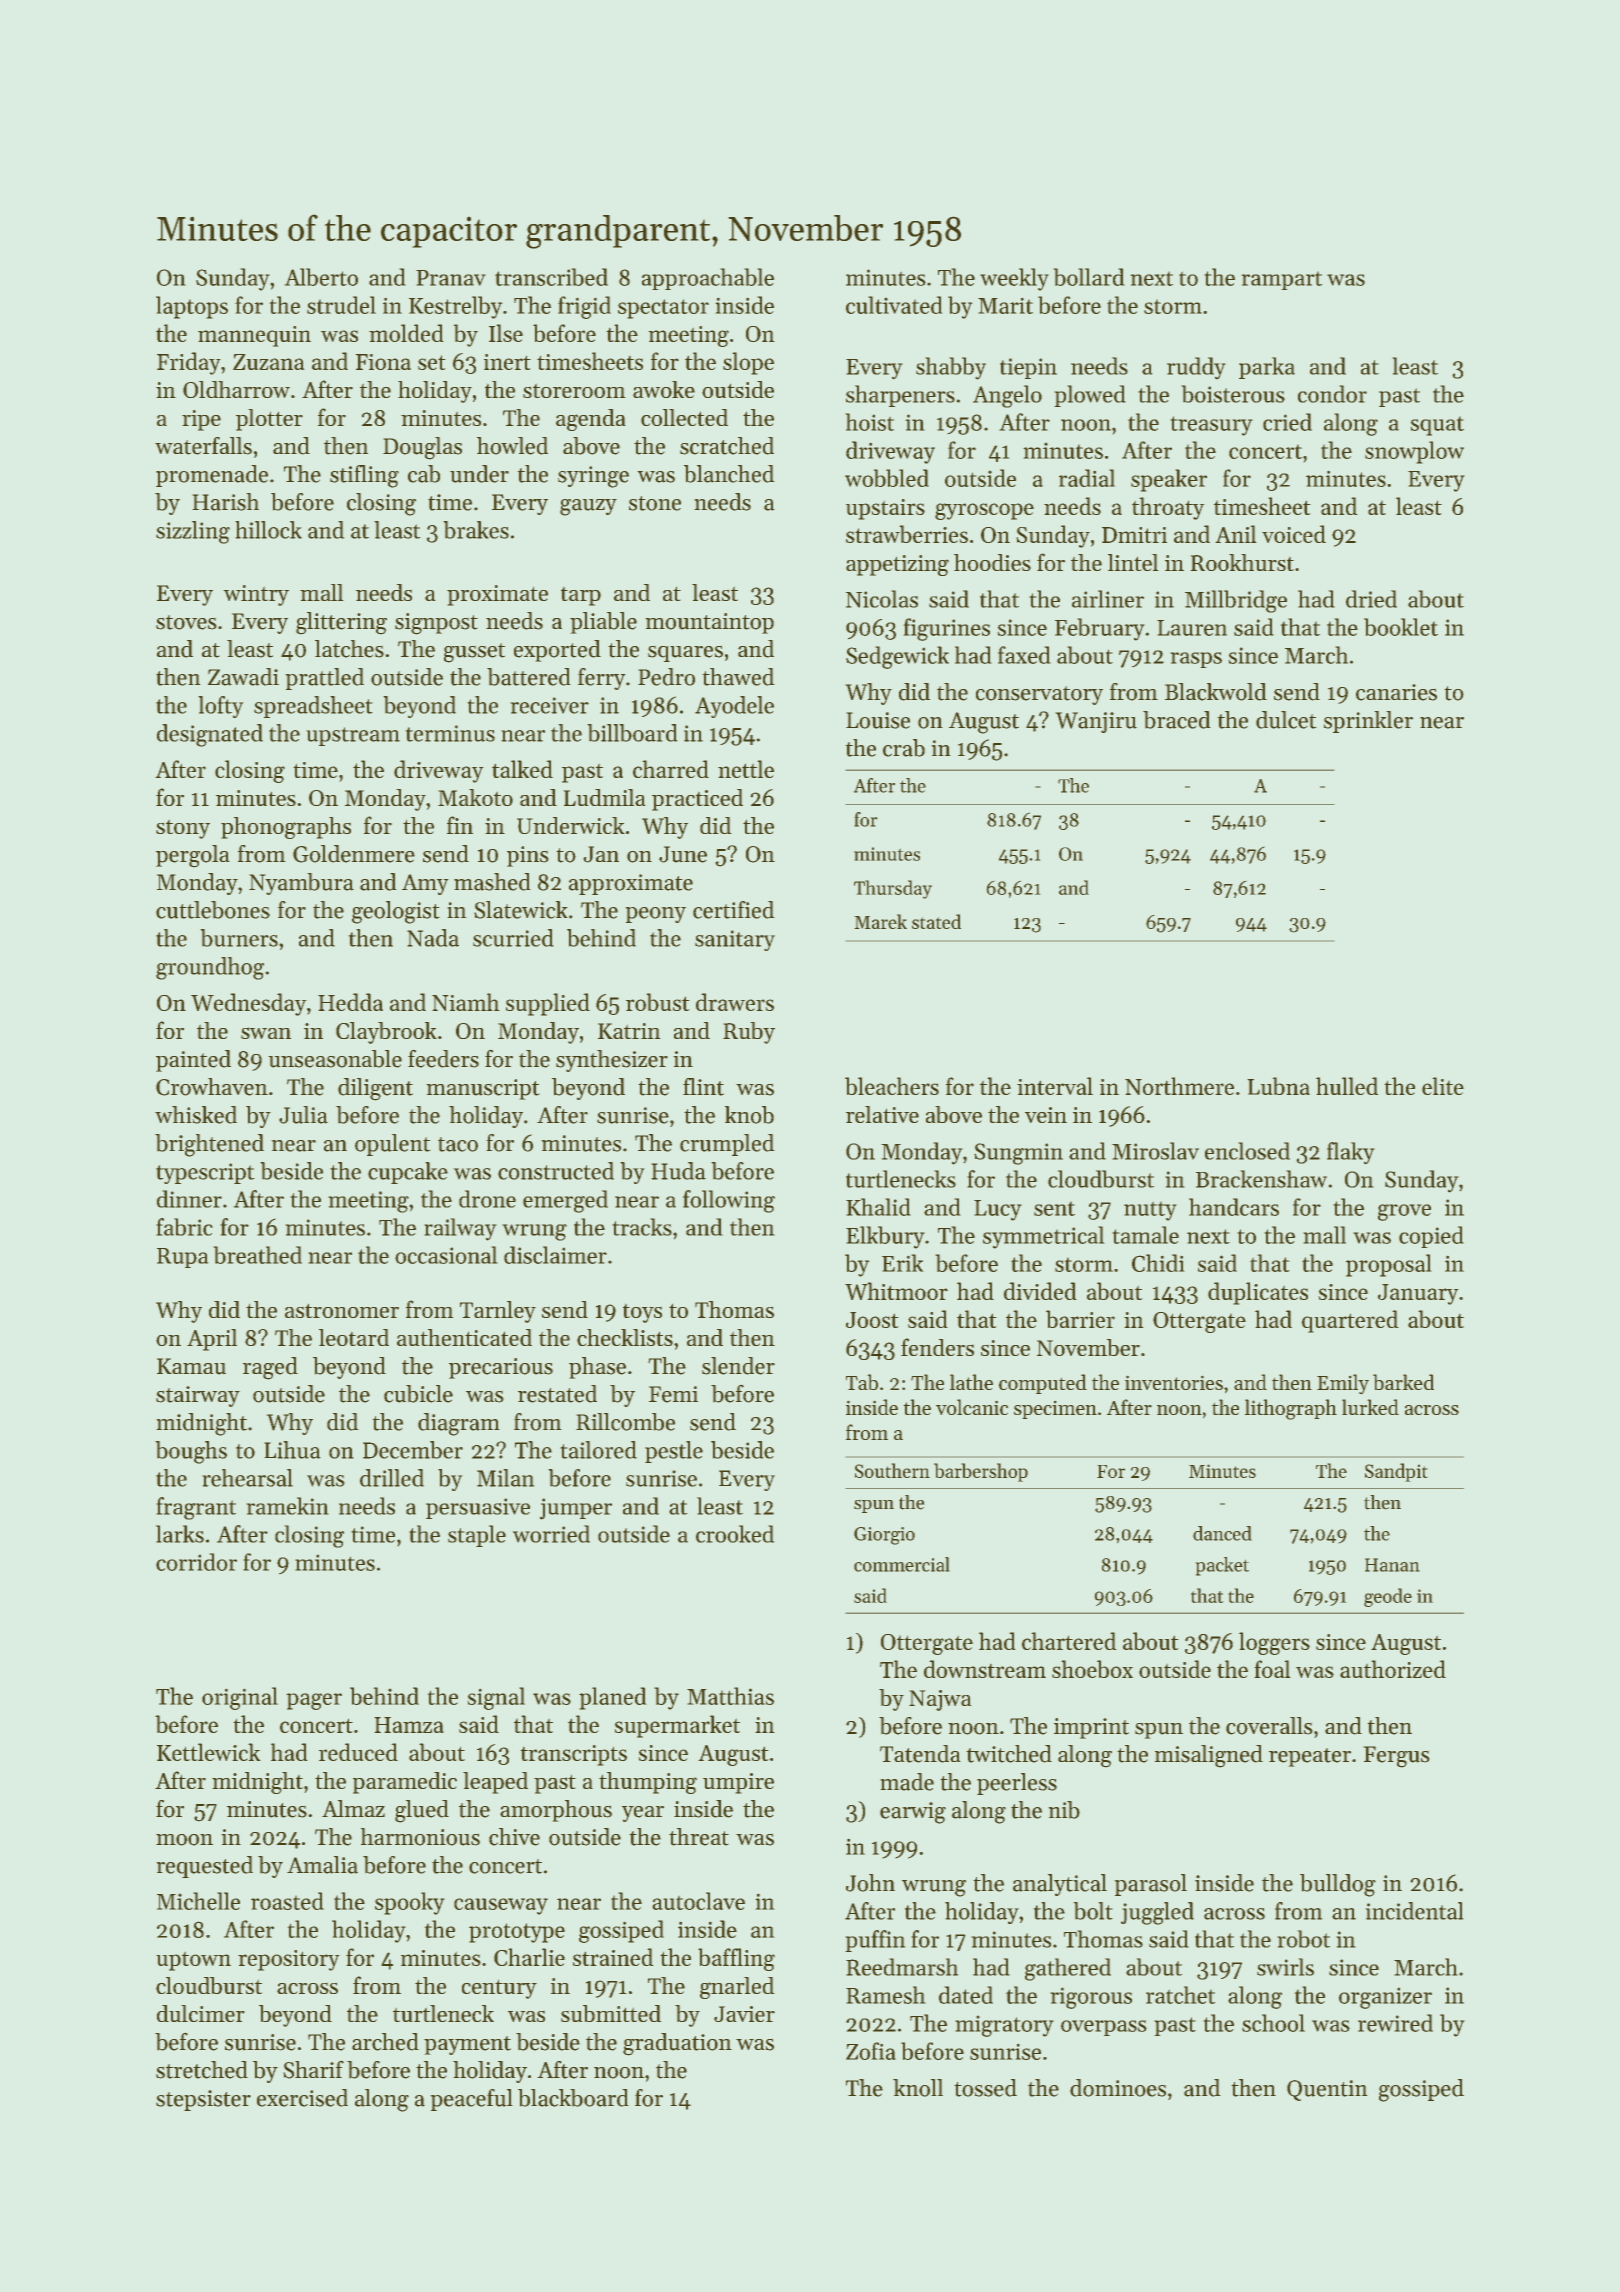 The image size is (1620, 2292). I want to click on June, so click(683, 854).
